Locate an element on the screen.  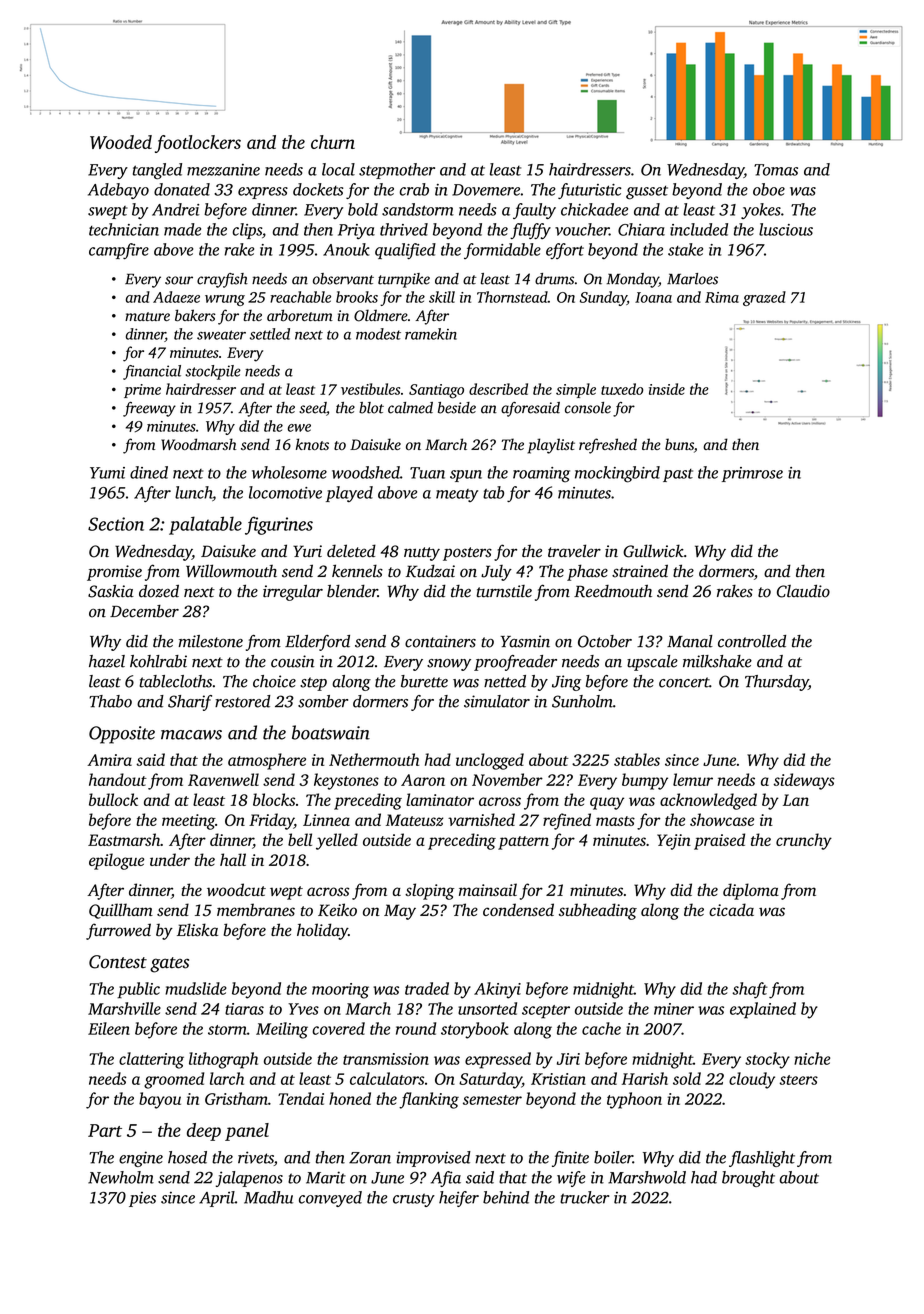
primrose is located at coordinates (752, 474).
